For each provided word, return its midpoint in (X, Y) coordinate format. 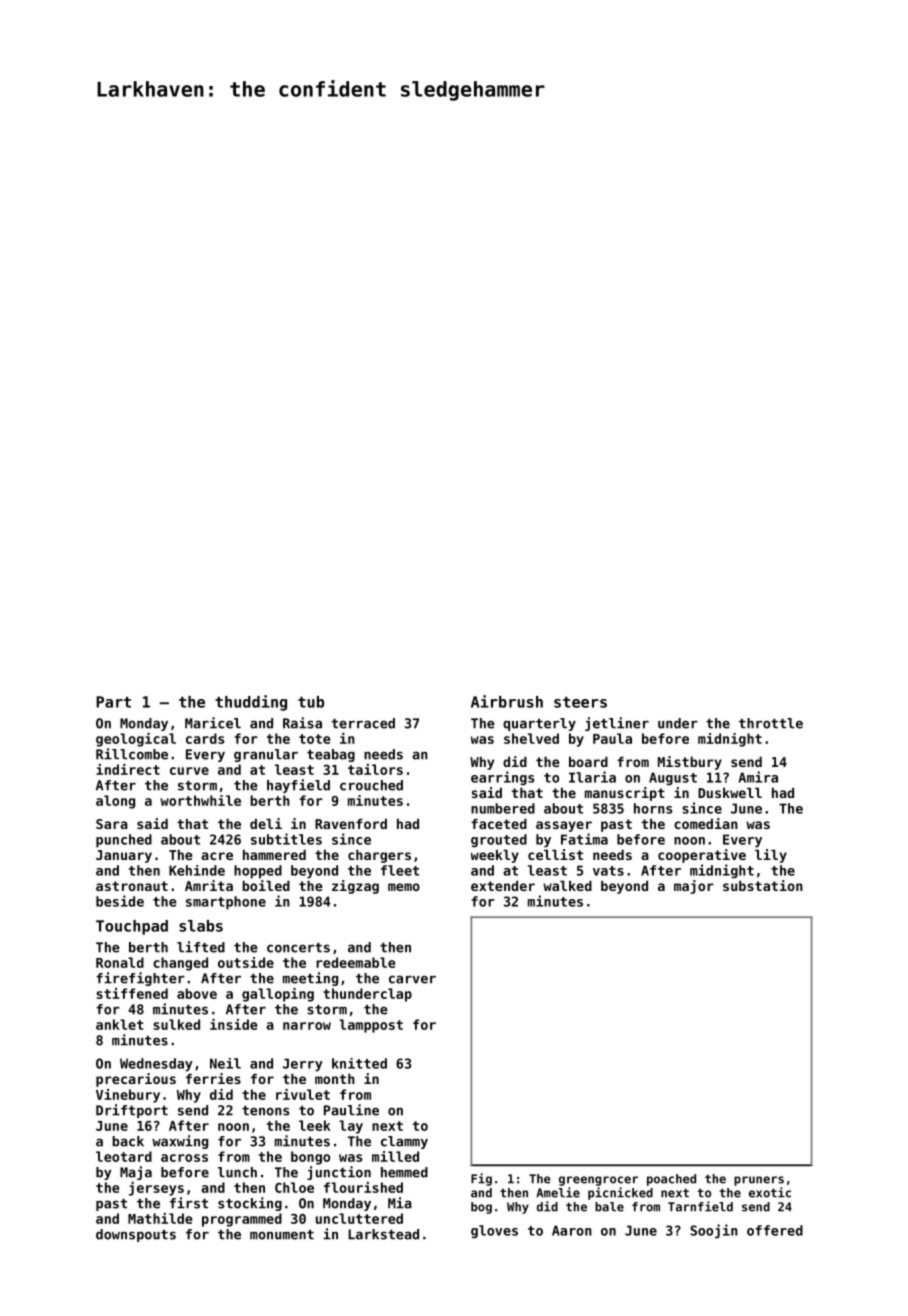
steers (580, 702)
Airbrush (507, 701)
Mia (400, 1203)
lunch (237, 1172)
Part (113, 702)
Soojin (714, 1231)
